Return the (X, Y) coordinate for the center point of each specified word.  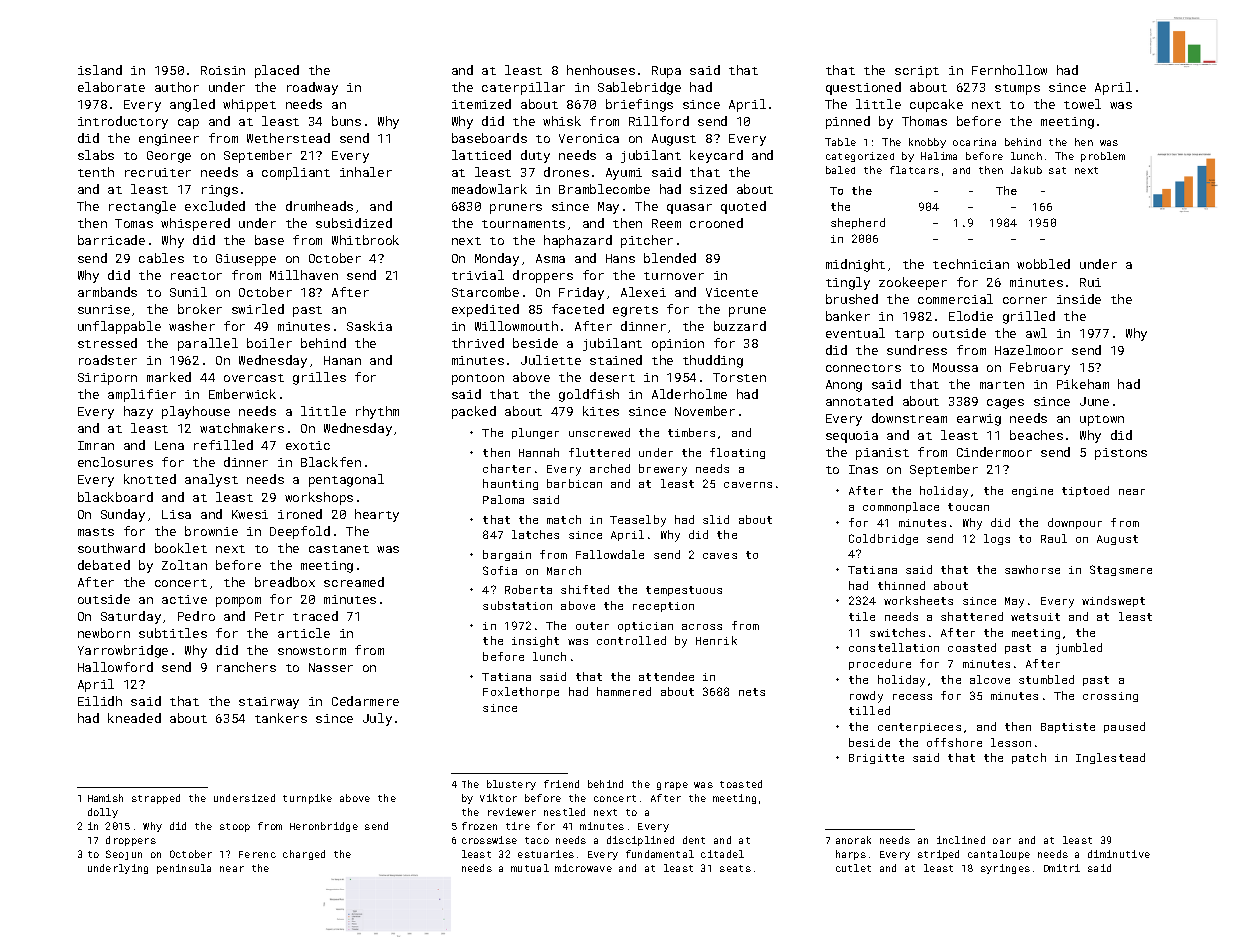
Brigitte (876, 759)
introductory (123, 122)
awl (1036, 333)
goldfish (589, 395)
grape (672, 786)
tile (862, 616)
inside (1079, 299)
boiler (269, 343)
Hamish (105, 798)
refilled (223, 445)
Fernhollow (1009, 70)
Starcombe (485, 292)
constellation (894, 647)
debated (104, 565)
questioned (863, 88)
